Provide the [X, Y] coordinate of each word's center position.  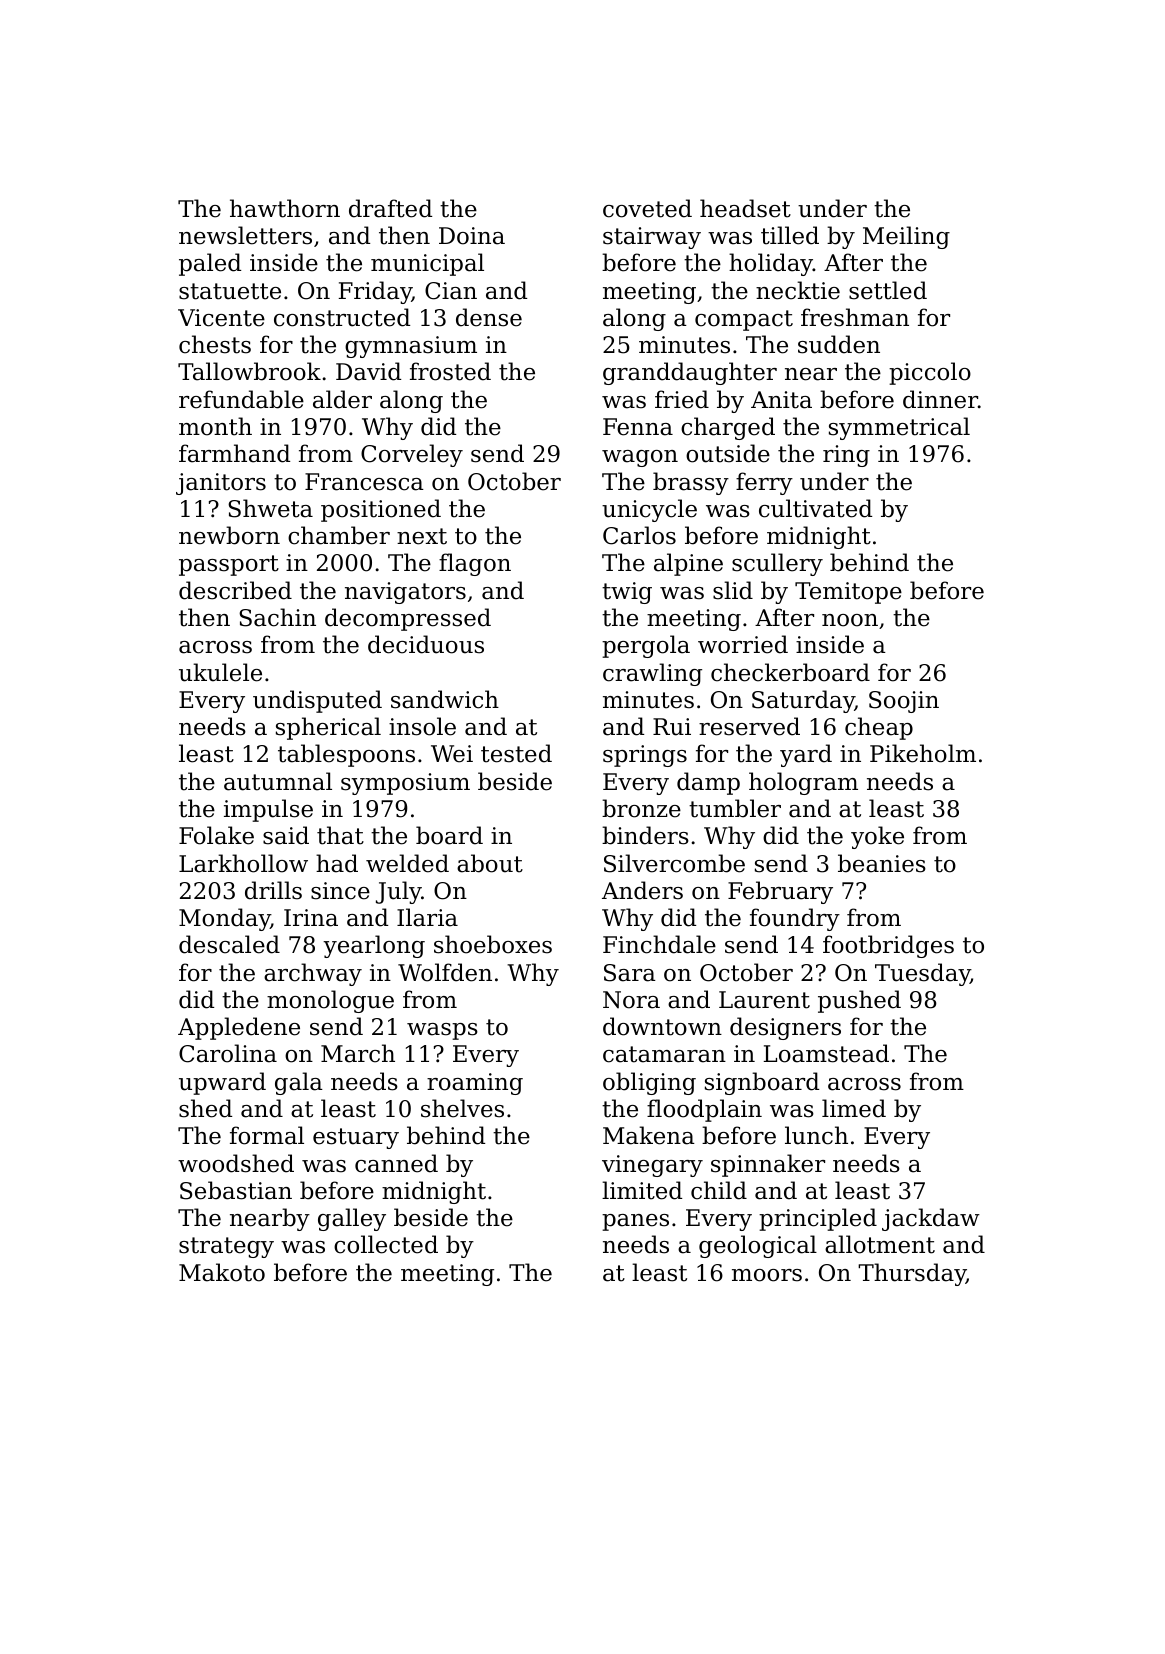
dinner [940, 399]
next [422, 536]
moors [767, 1275]
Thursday [912, 1274]
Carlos [639, 535]
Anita [781, 400]
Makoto [222, 1272]
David [368, 371]
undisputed [317, 701]
